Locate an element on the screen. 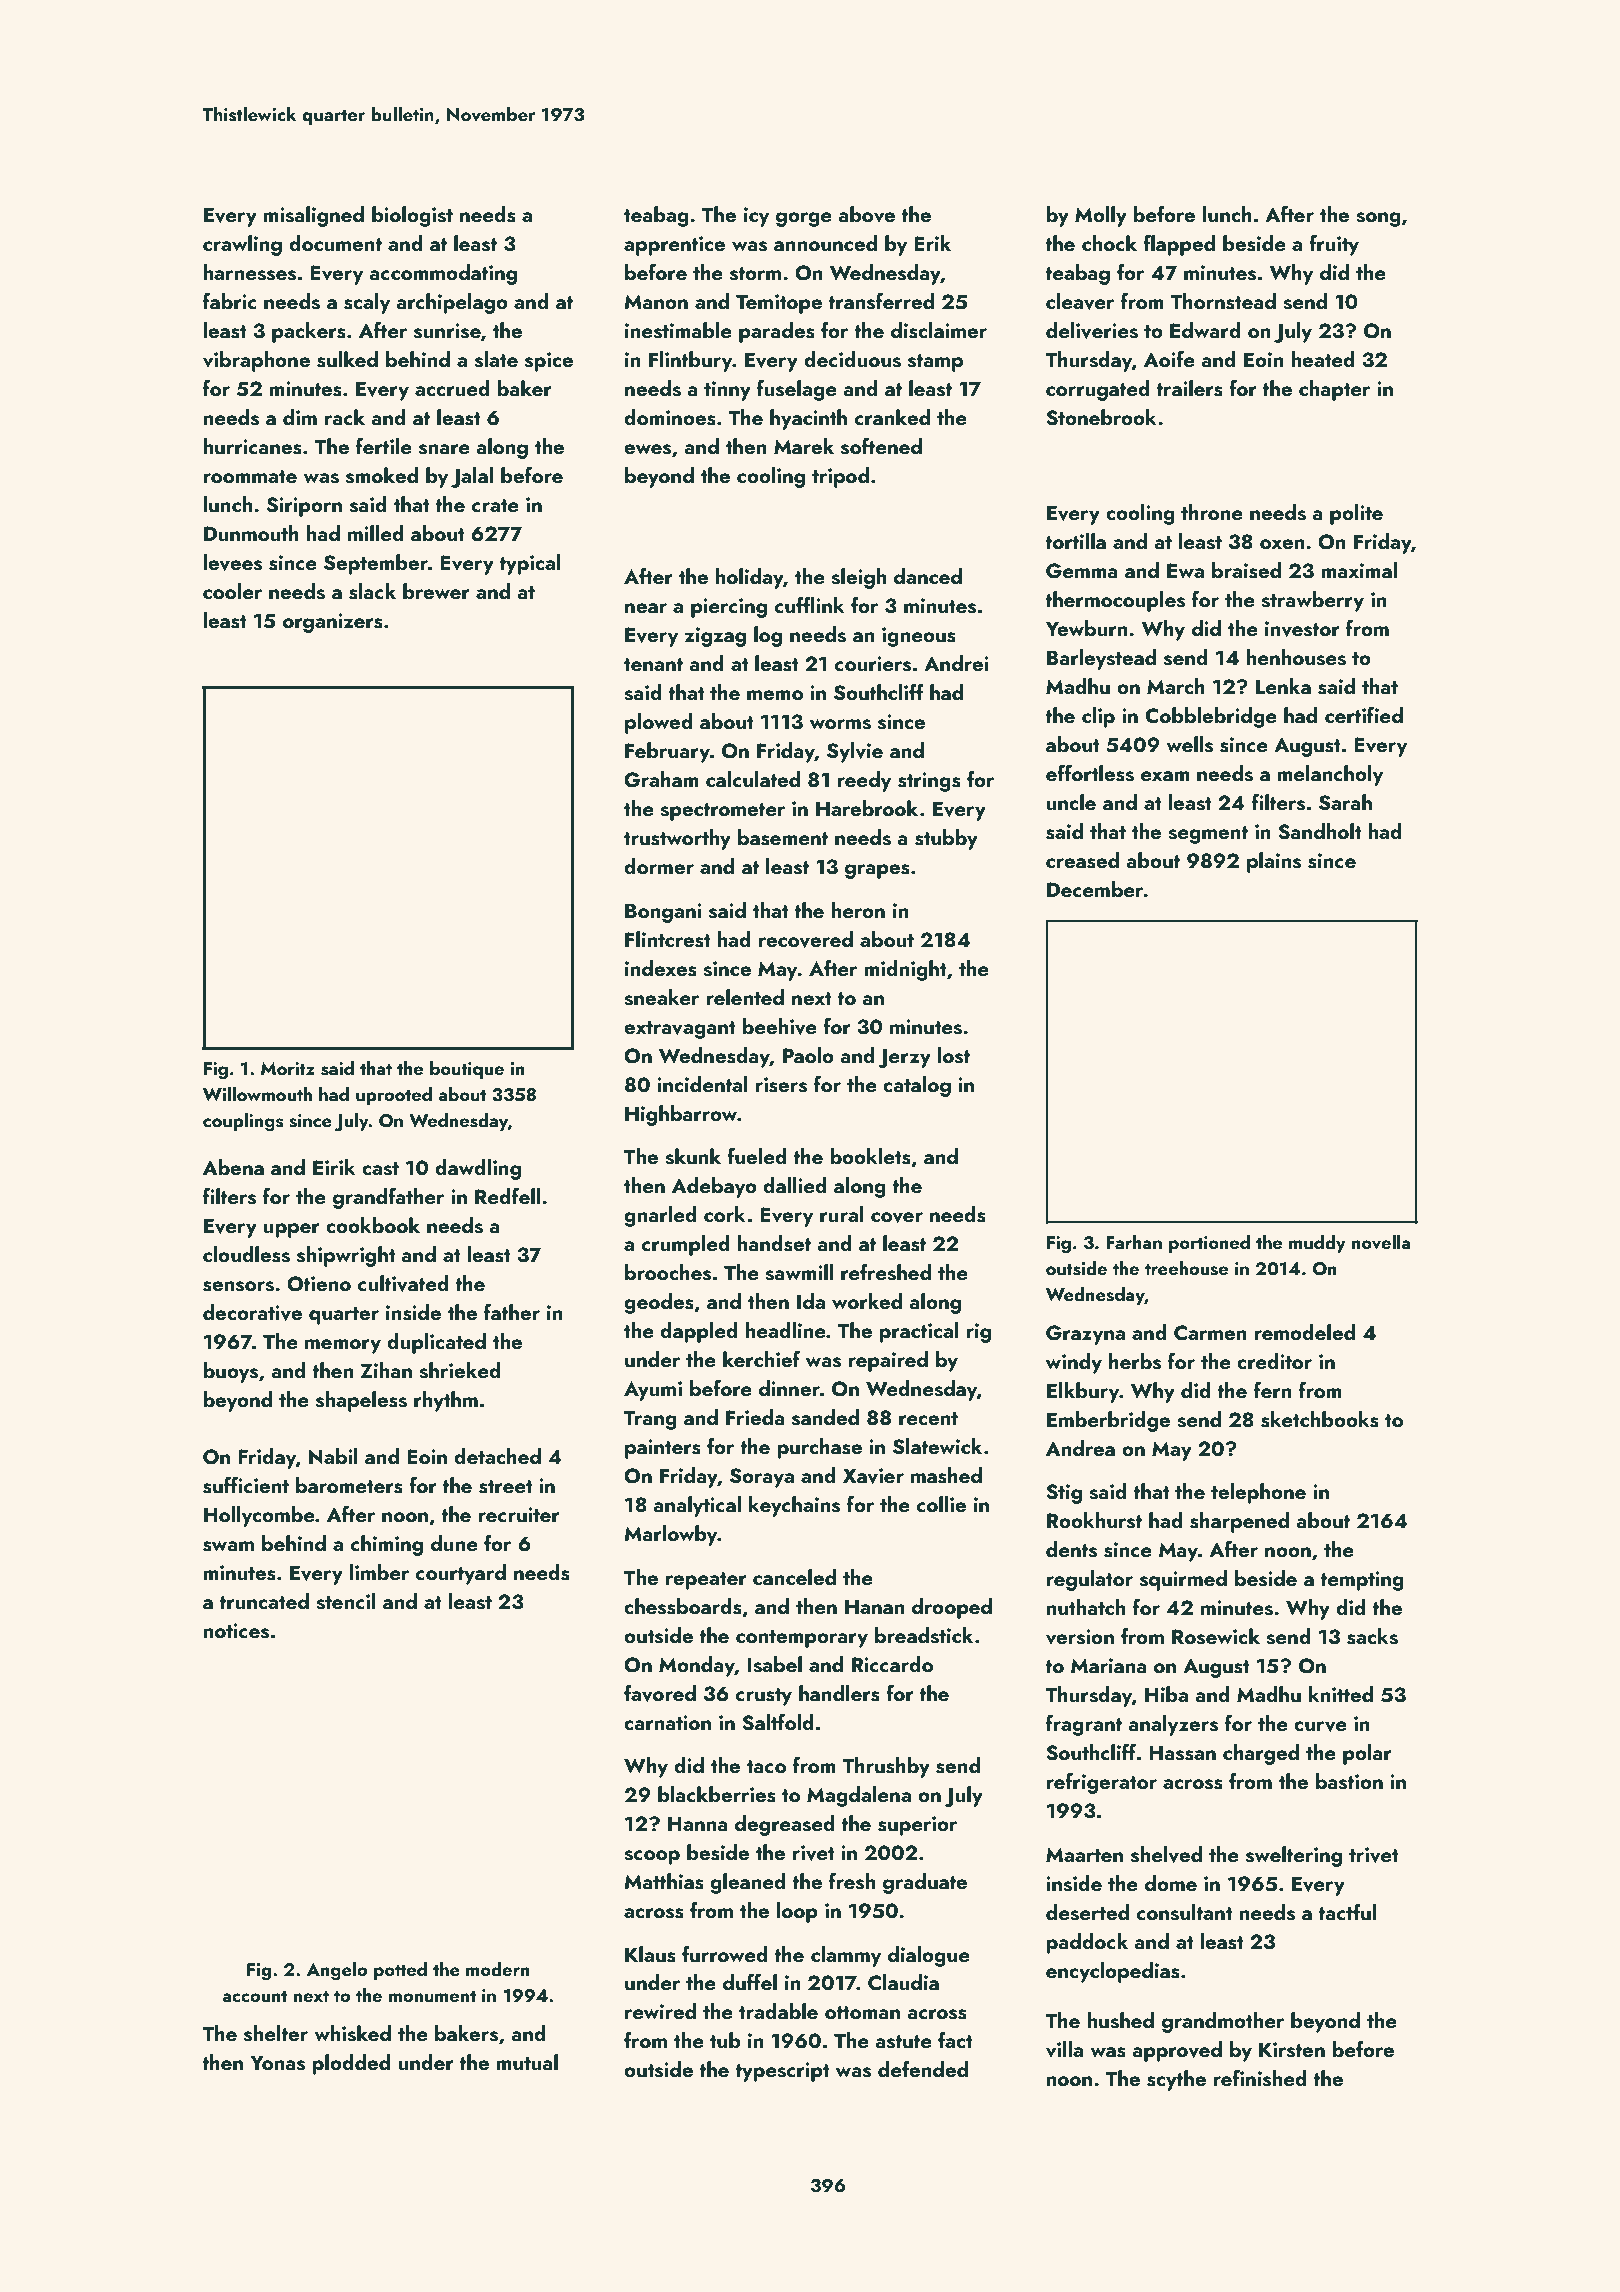  boutique is located at coordinates (467, 1070).
